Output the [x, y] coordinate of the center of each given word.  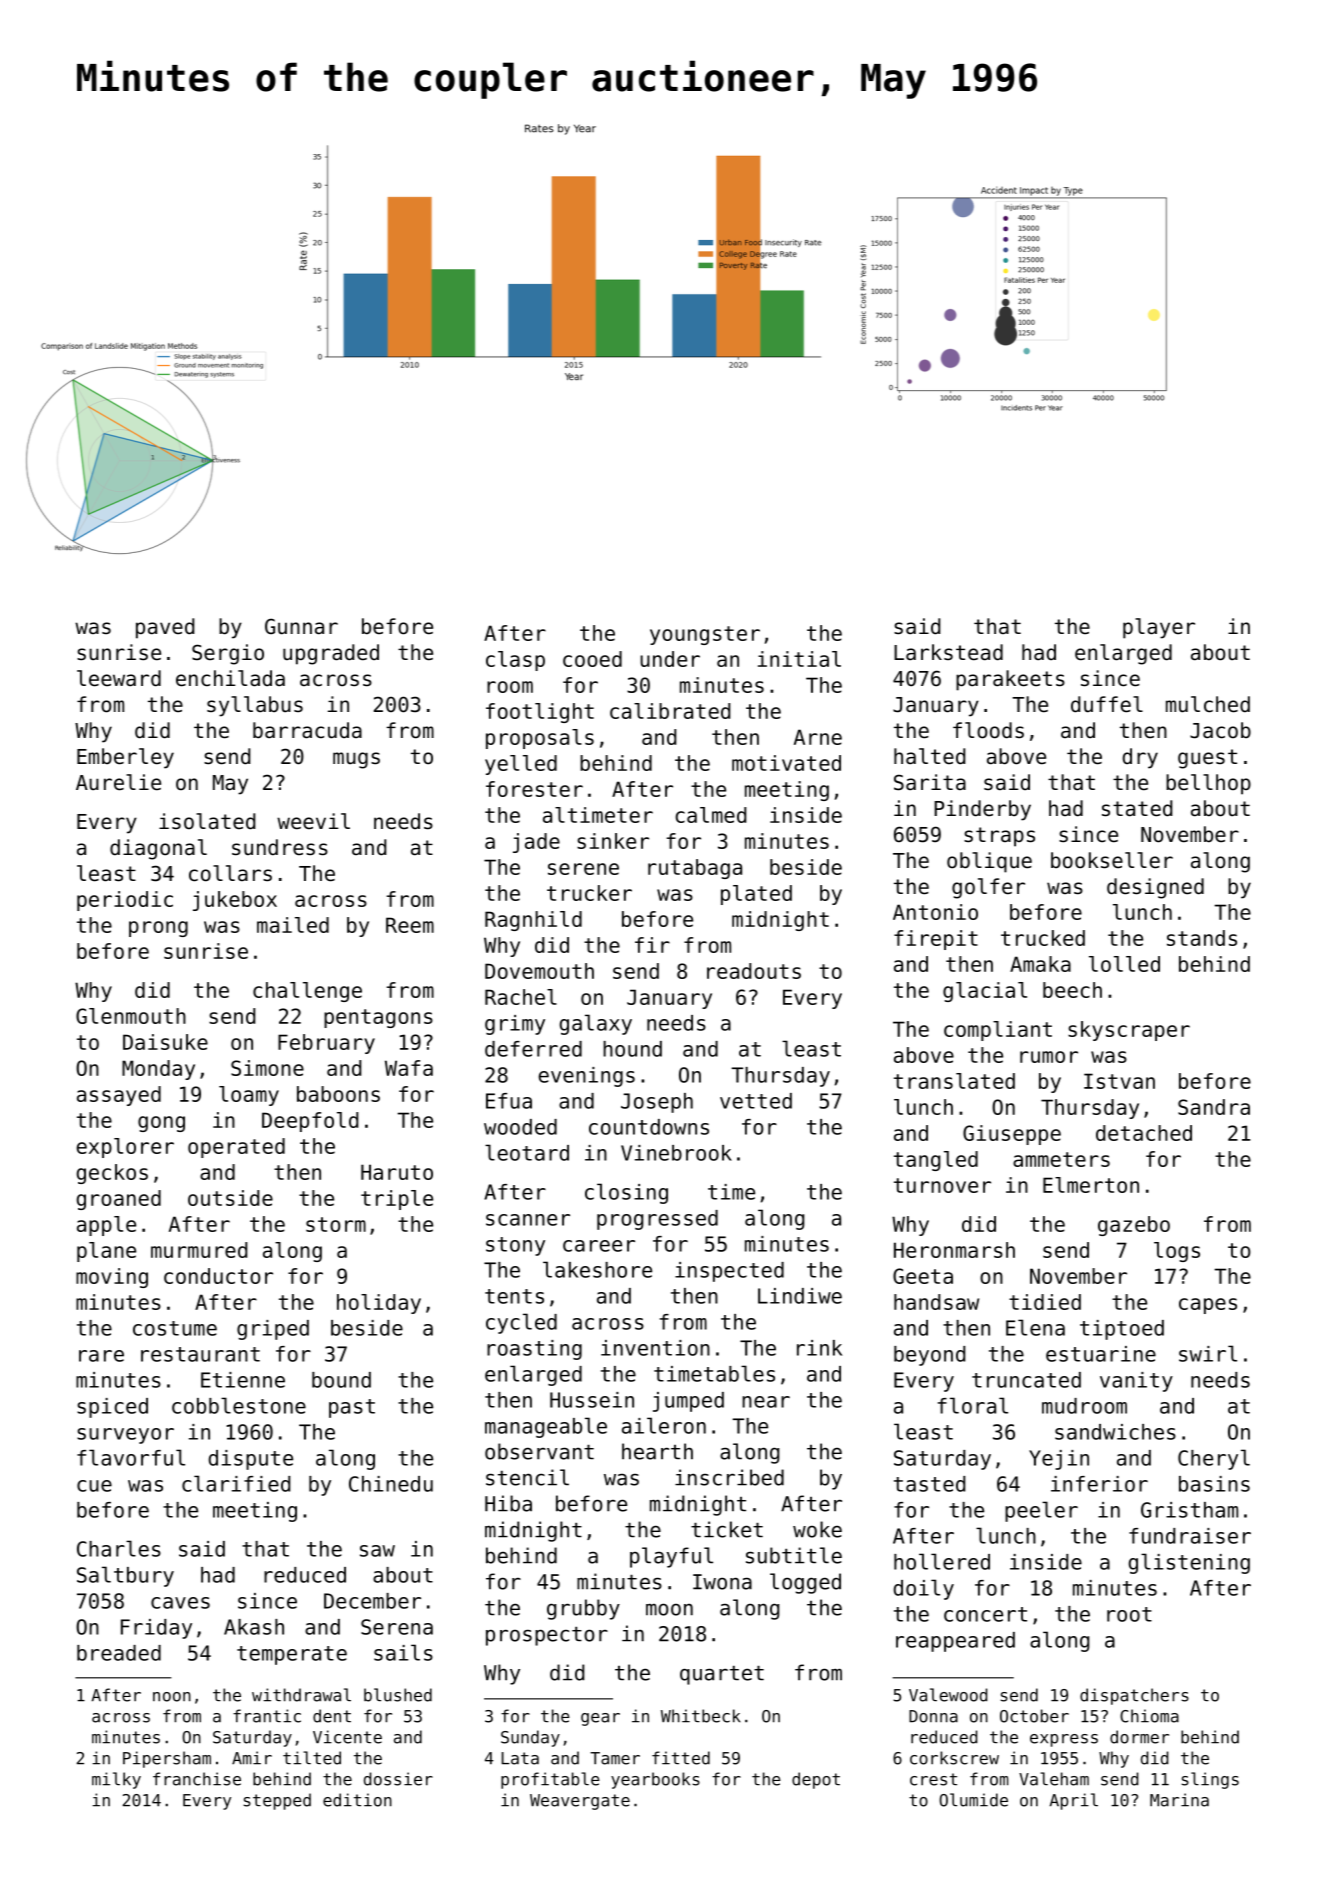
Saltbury [125, 1576]
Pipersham [167, 1759]
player [1159, 628]
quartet [722, 1675]
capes [1208, 1306]
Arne [818, 737]
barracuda [307, 730]
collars [230, 873]
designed [1155, 888]
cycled [521, 1323]
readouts [754, 971]
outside [230, 1198]
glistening [1189, 1563]
